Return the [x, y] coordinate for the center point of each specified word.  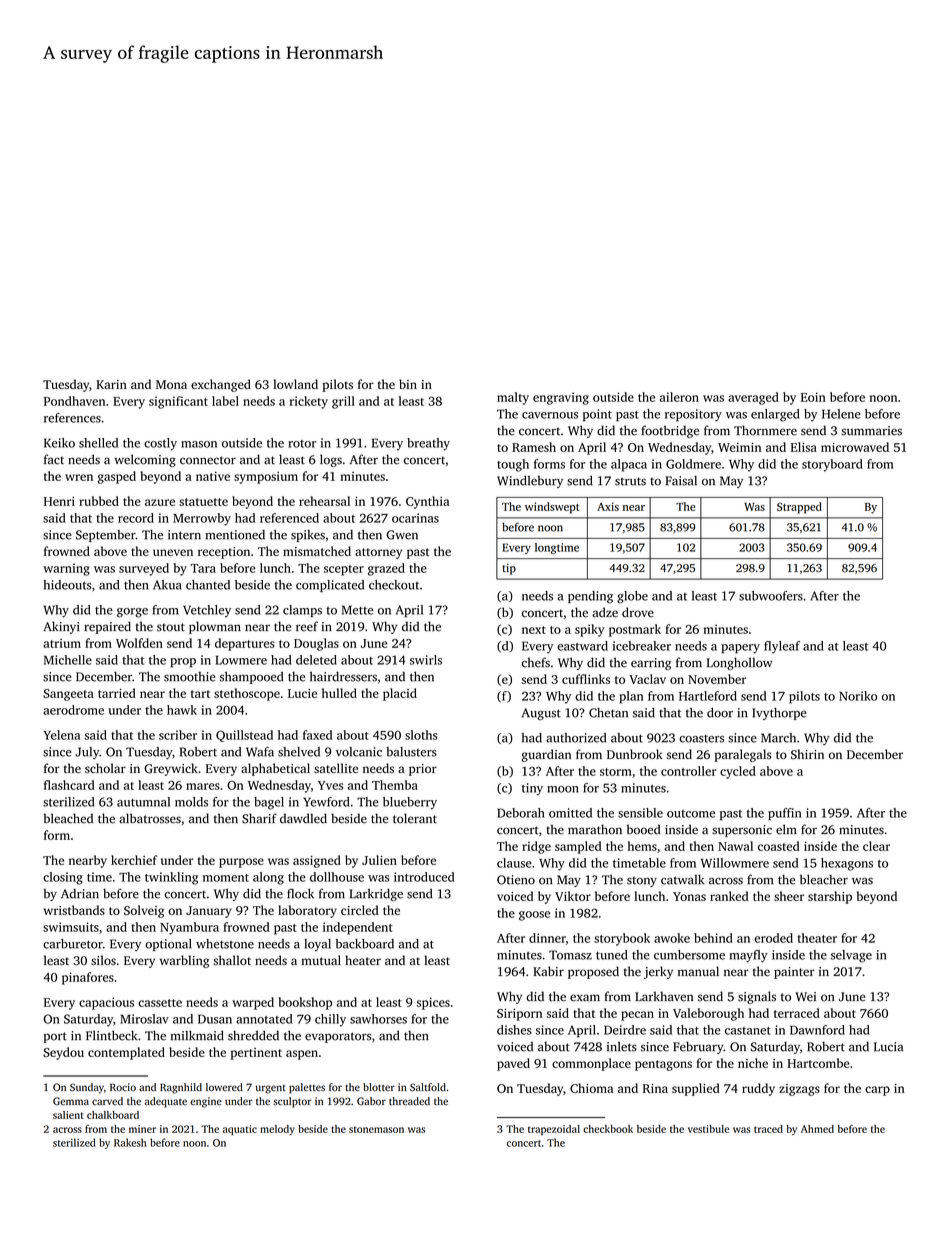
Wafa [260, 752]
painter [794, 973]
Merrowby [202, 519]
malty [513, 398]
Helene [841, 414]
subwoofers [771, 596]
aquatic [240, 1130]
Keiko [59, 443]
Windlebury [530, 482]
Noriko [858, 696]
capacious [106, 1003]
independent [358, 928]
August [541, 714]
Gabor [371, 1101]
